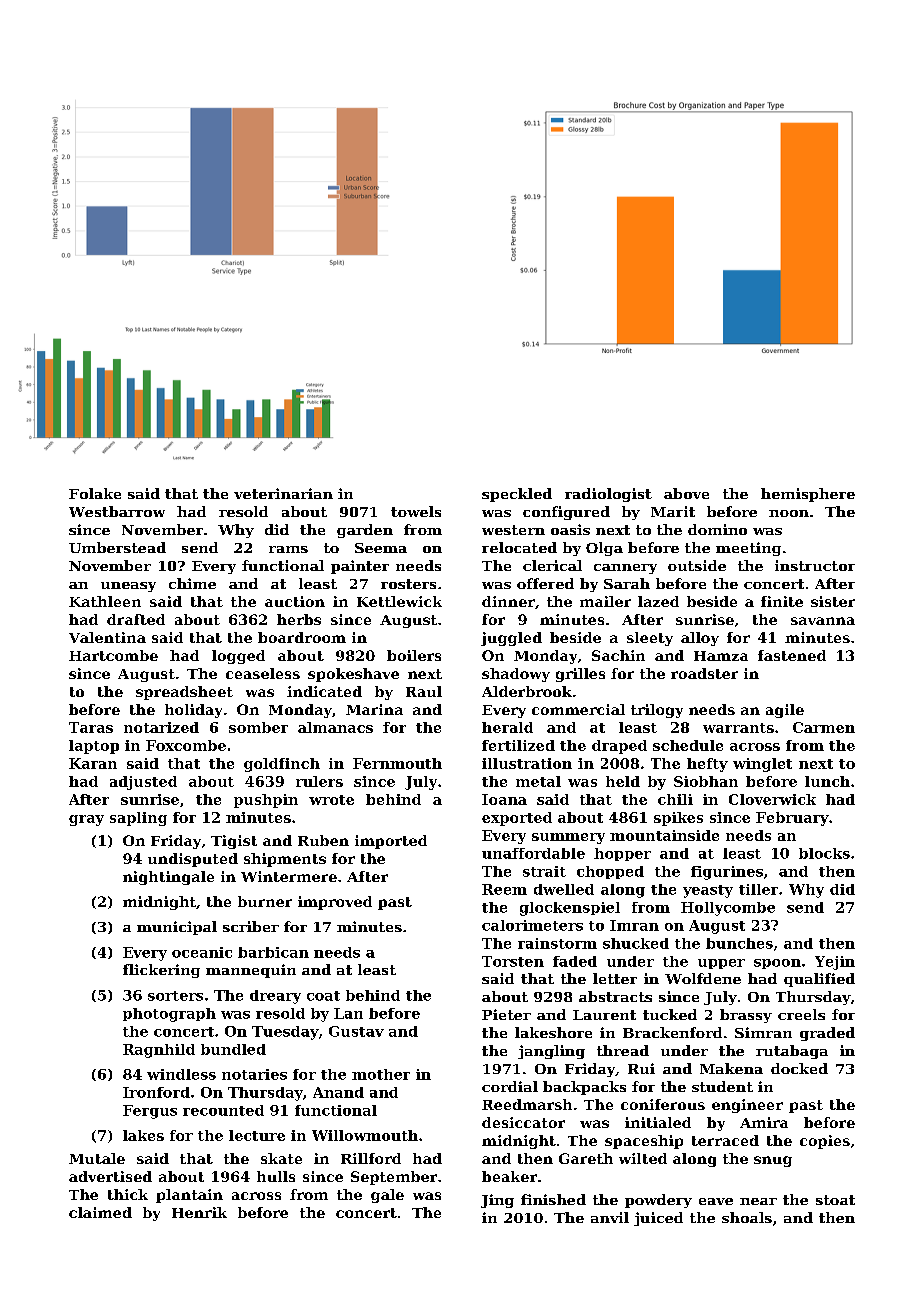 The width and height of the image is (924, 1308). What do you see at coordinates (704, 673) in the image?
I see `roadster` at bounding box center [704, 673].
